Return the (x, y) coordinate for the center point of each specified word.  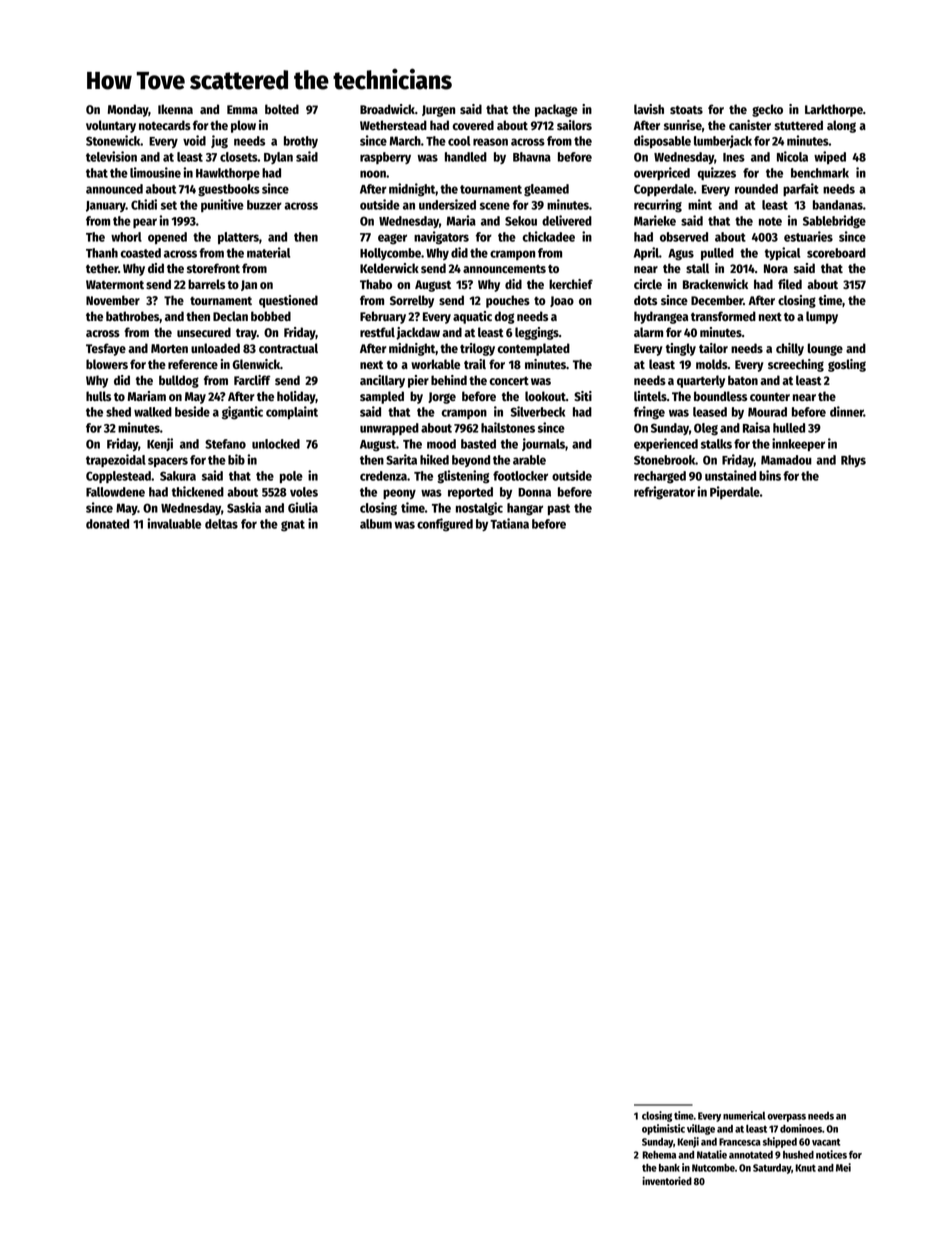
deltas (221, 524)
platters (238, 238)
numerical (744, 1115)
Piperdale (735, 492)
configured (445, 525)
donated (107, 524)
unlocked (276, 444)
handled (466, 157)
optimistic (663, 1129)
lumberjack (723, 141)
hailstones (508, 427)
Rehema (659, 1155)
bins (770, 475)
